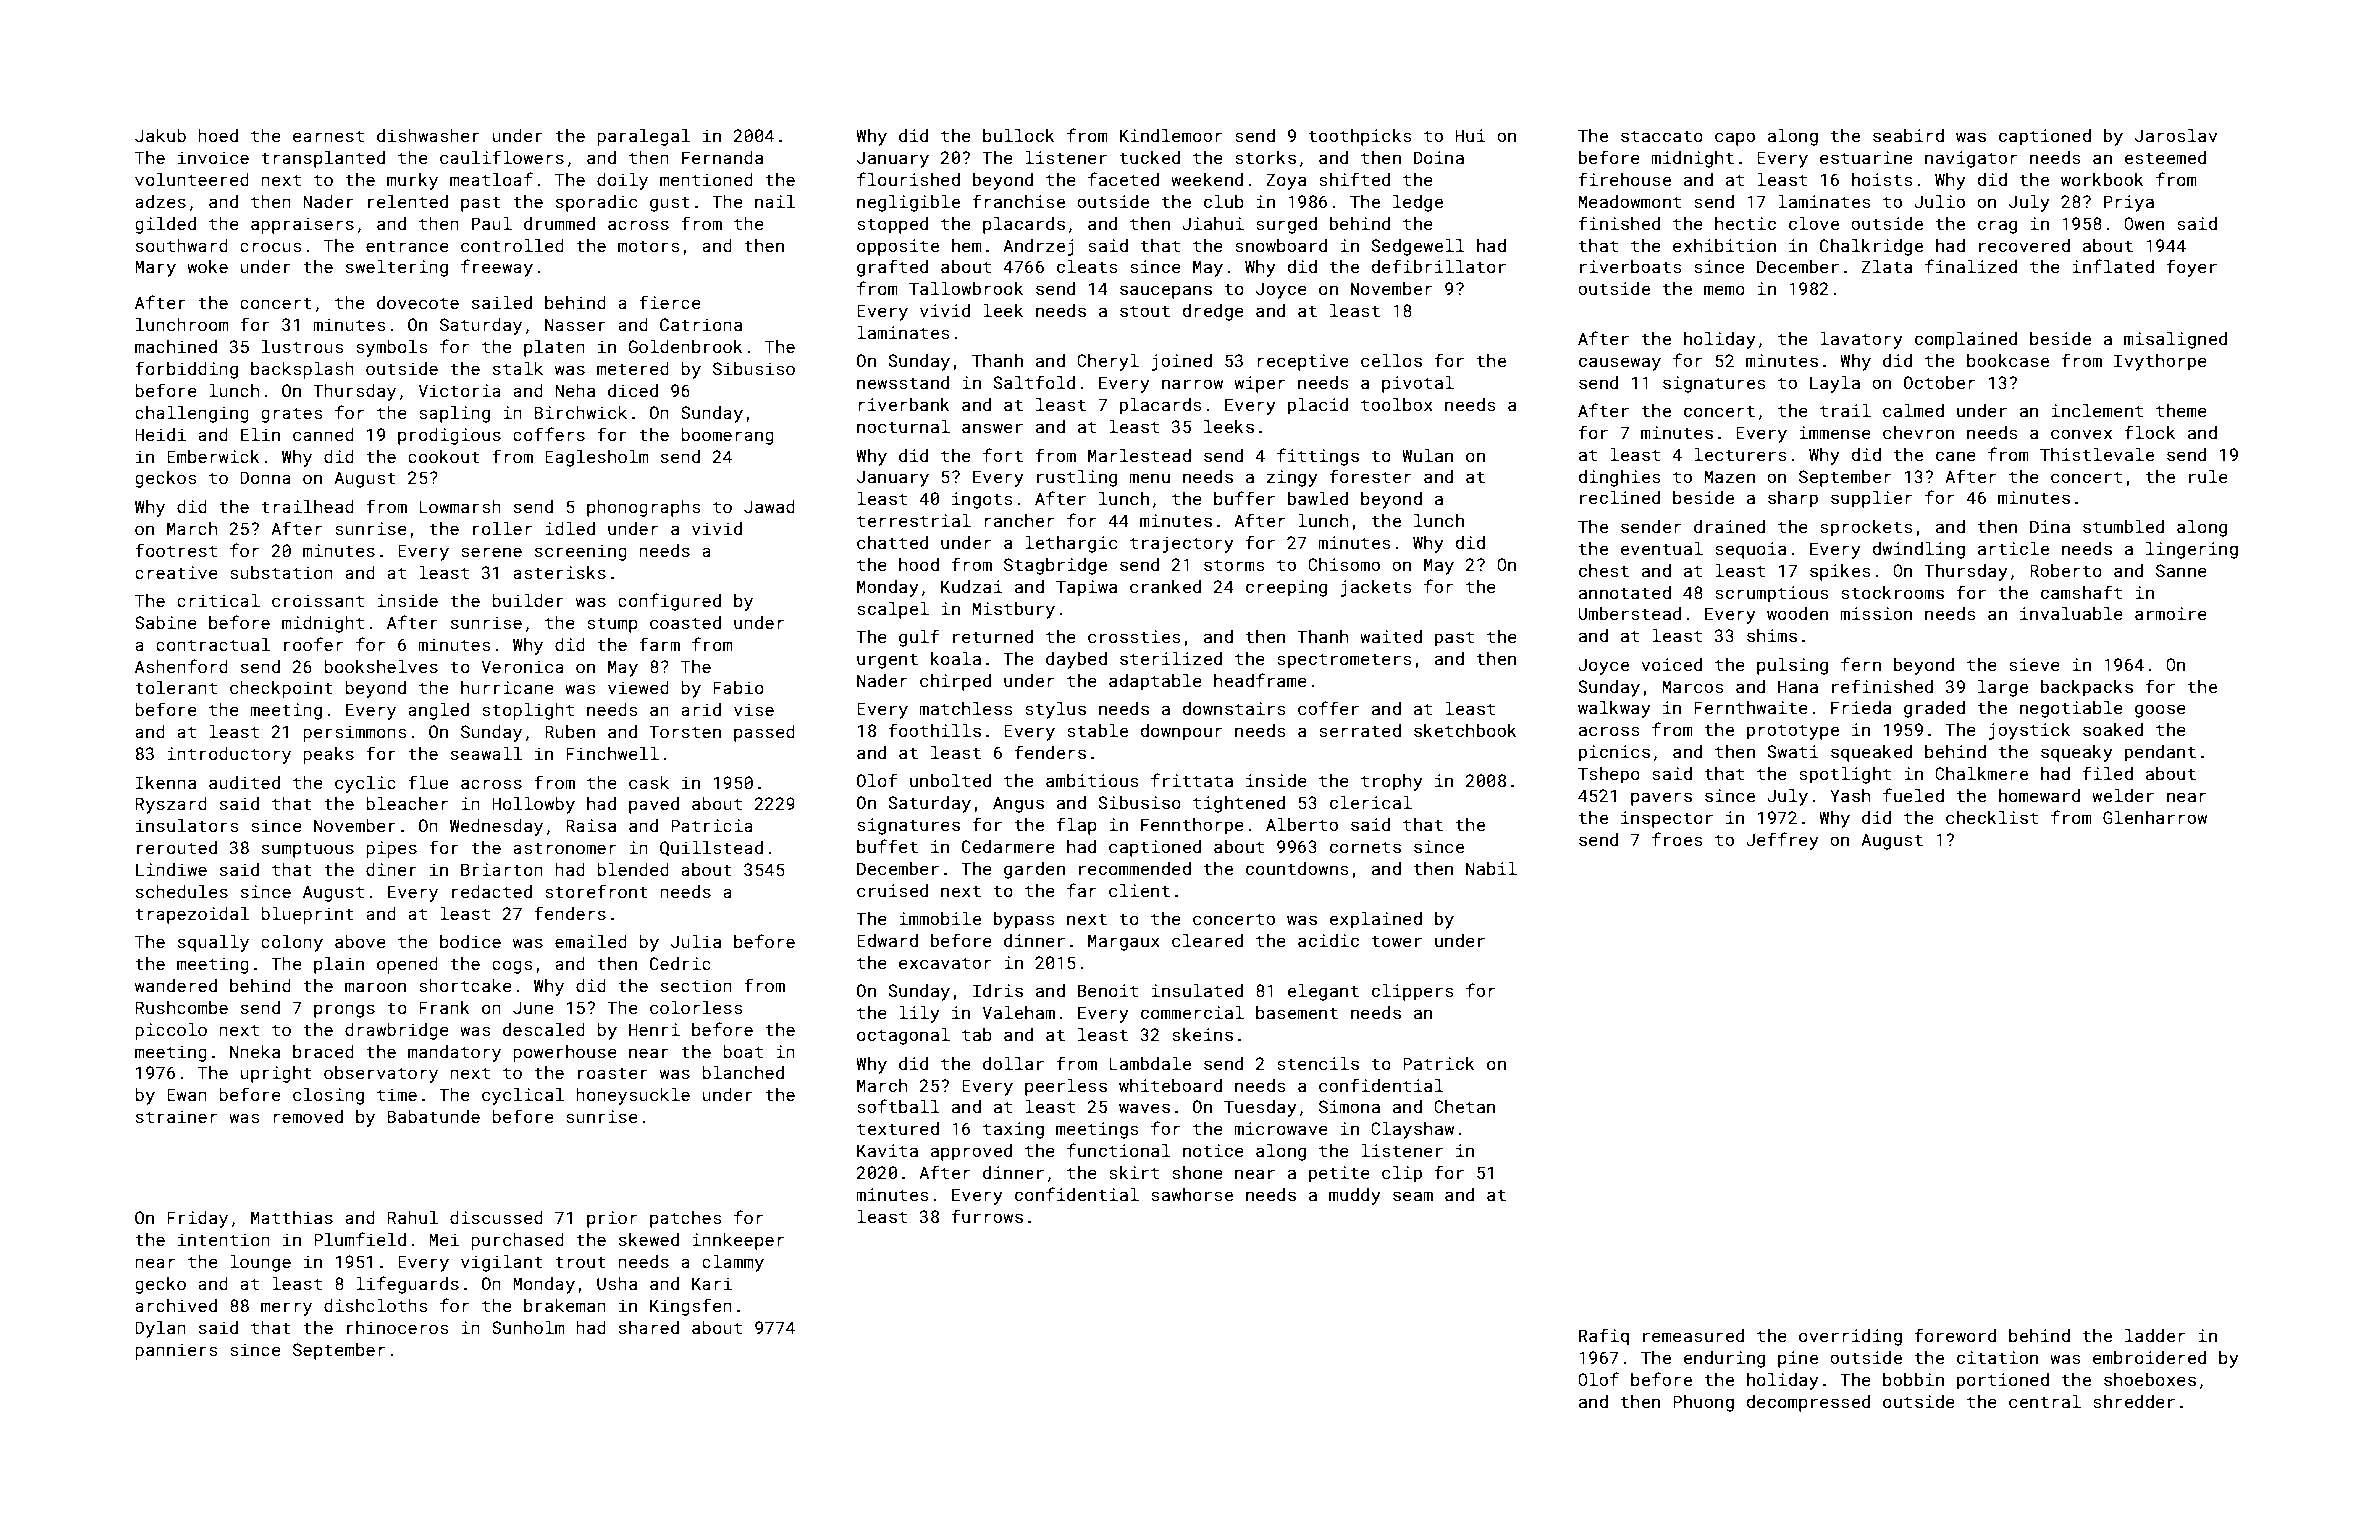 This screenshot has width=2380, height=1540. What do you see at coordinates (1192, 826) in the screenshot?
I see `Fennthorpe` at bounding box center [1192, 826].
